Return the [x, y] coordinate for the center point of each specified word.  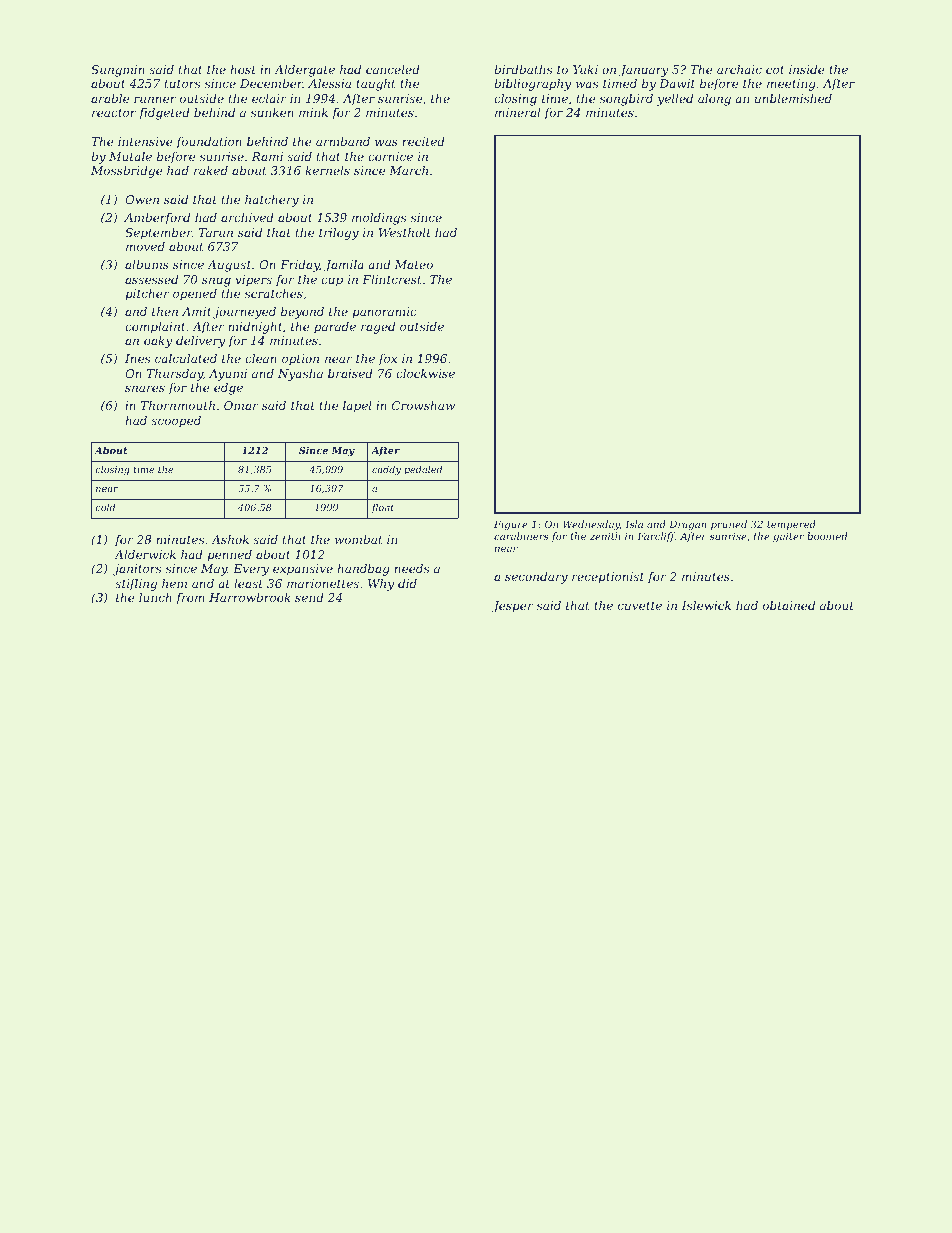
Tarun [216, 232]
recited [423, 141]
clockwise [425, 373]
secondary [536, 578]
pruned [729, 525]
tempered [791, 525]
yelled [675, 100]
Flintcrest [392, 279]
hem [174, 583]
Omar [241, 405]
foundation [209, 143]
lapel [357, 407]
